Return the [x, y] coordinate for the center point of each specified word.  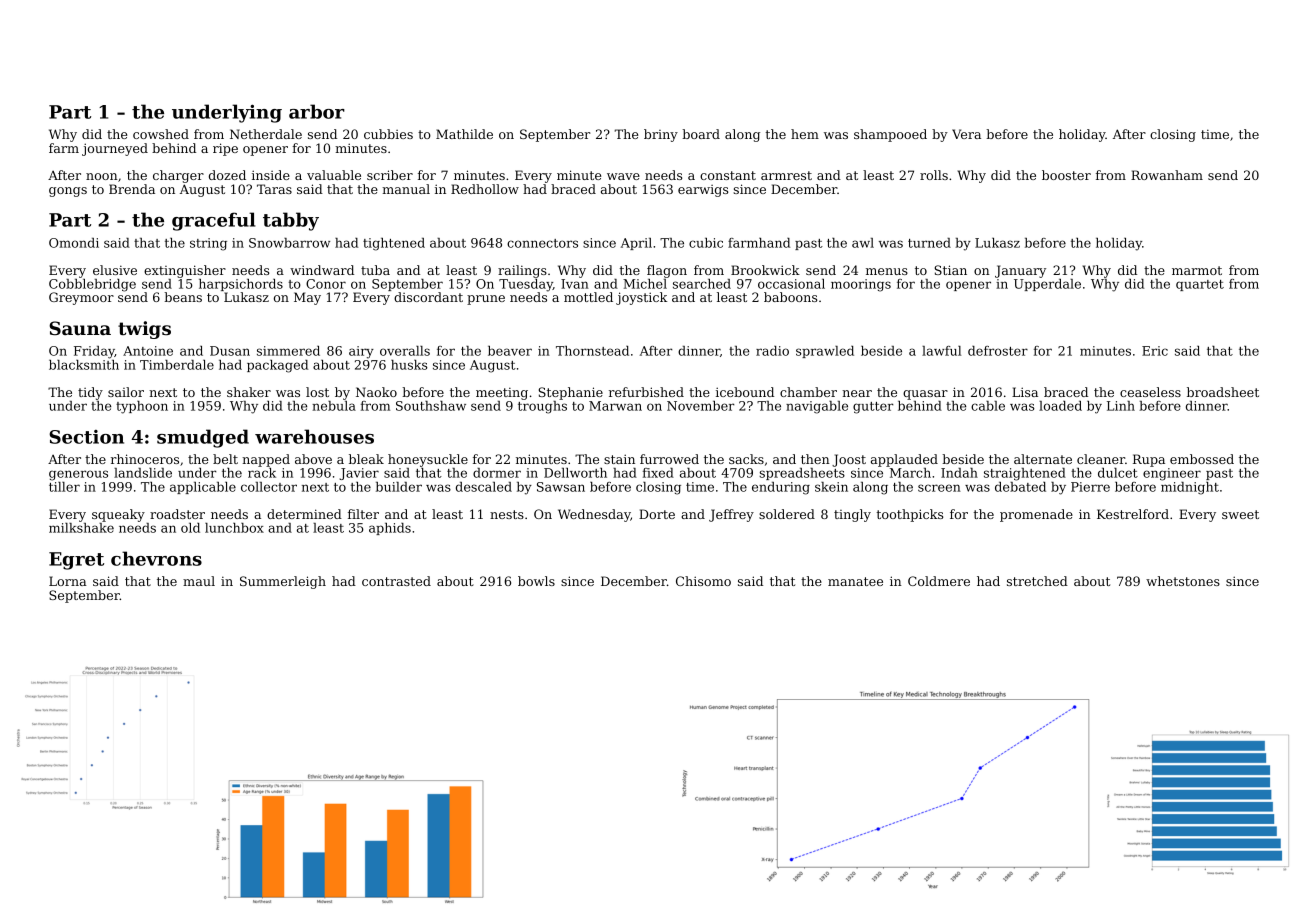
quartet [1200, 285]
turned [929, 243]
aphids [390, 529]
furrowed [669, 459]
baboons [790, 297]
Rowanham [1167, 175]
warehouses [314, 436]
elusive [115, 270]
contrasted [396, 581]
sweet [1240, 514]
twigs [144, 330]
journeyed [115, 149]
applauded [904, 460]
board [701, 134]
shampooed [890, 135]
